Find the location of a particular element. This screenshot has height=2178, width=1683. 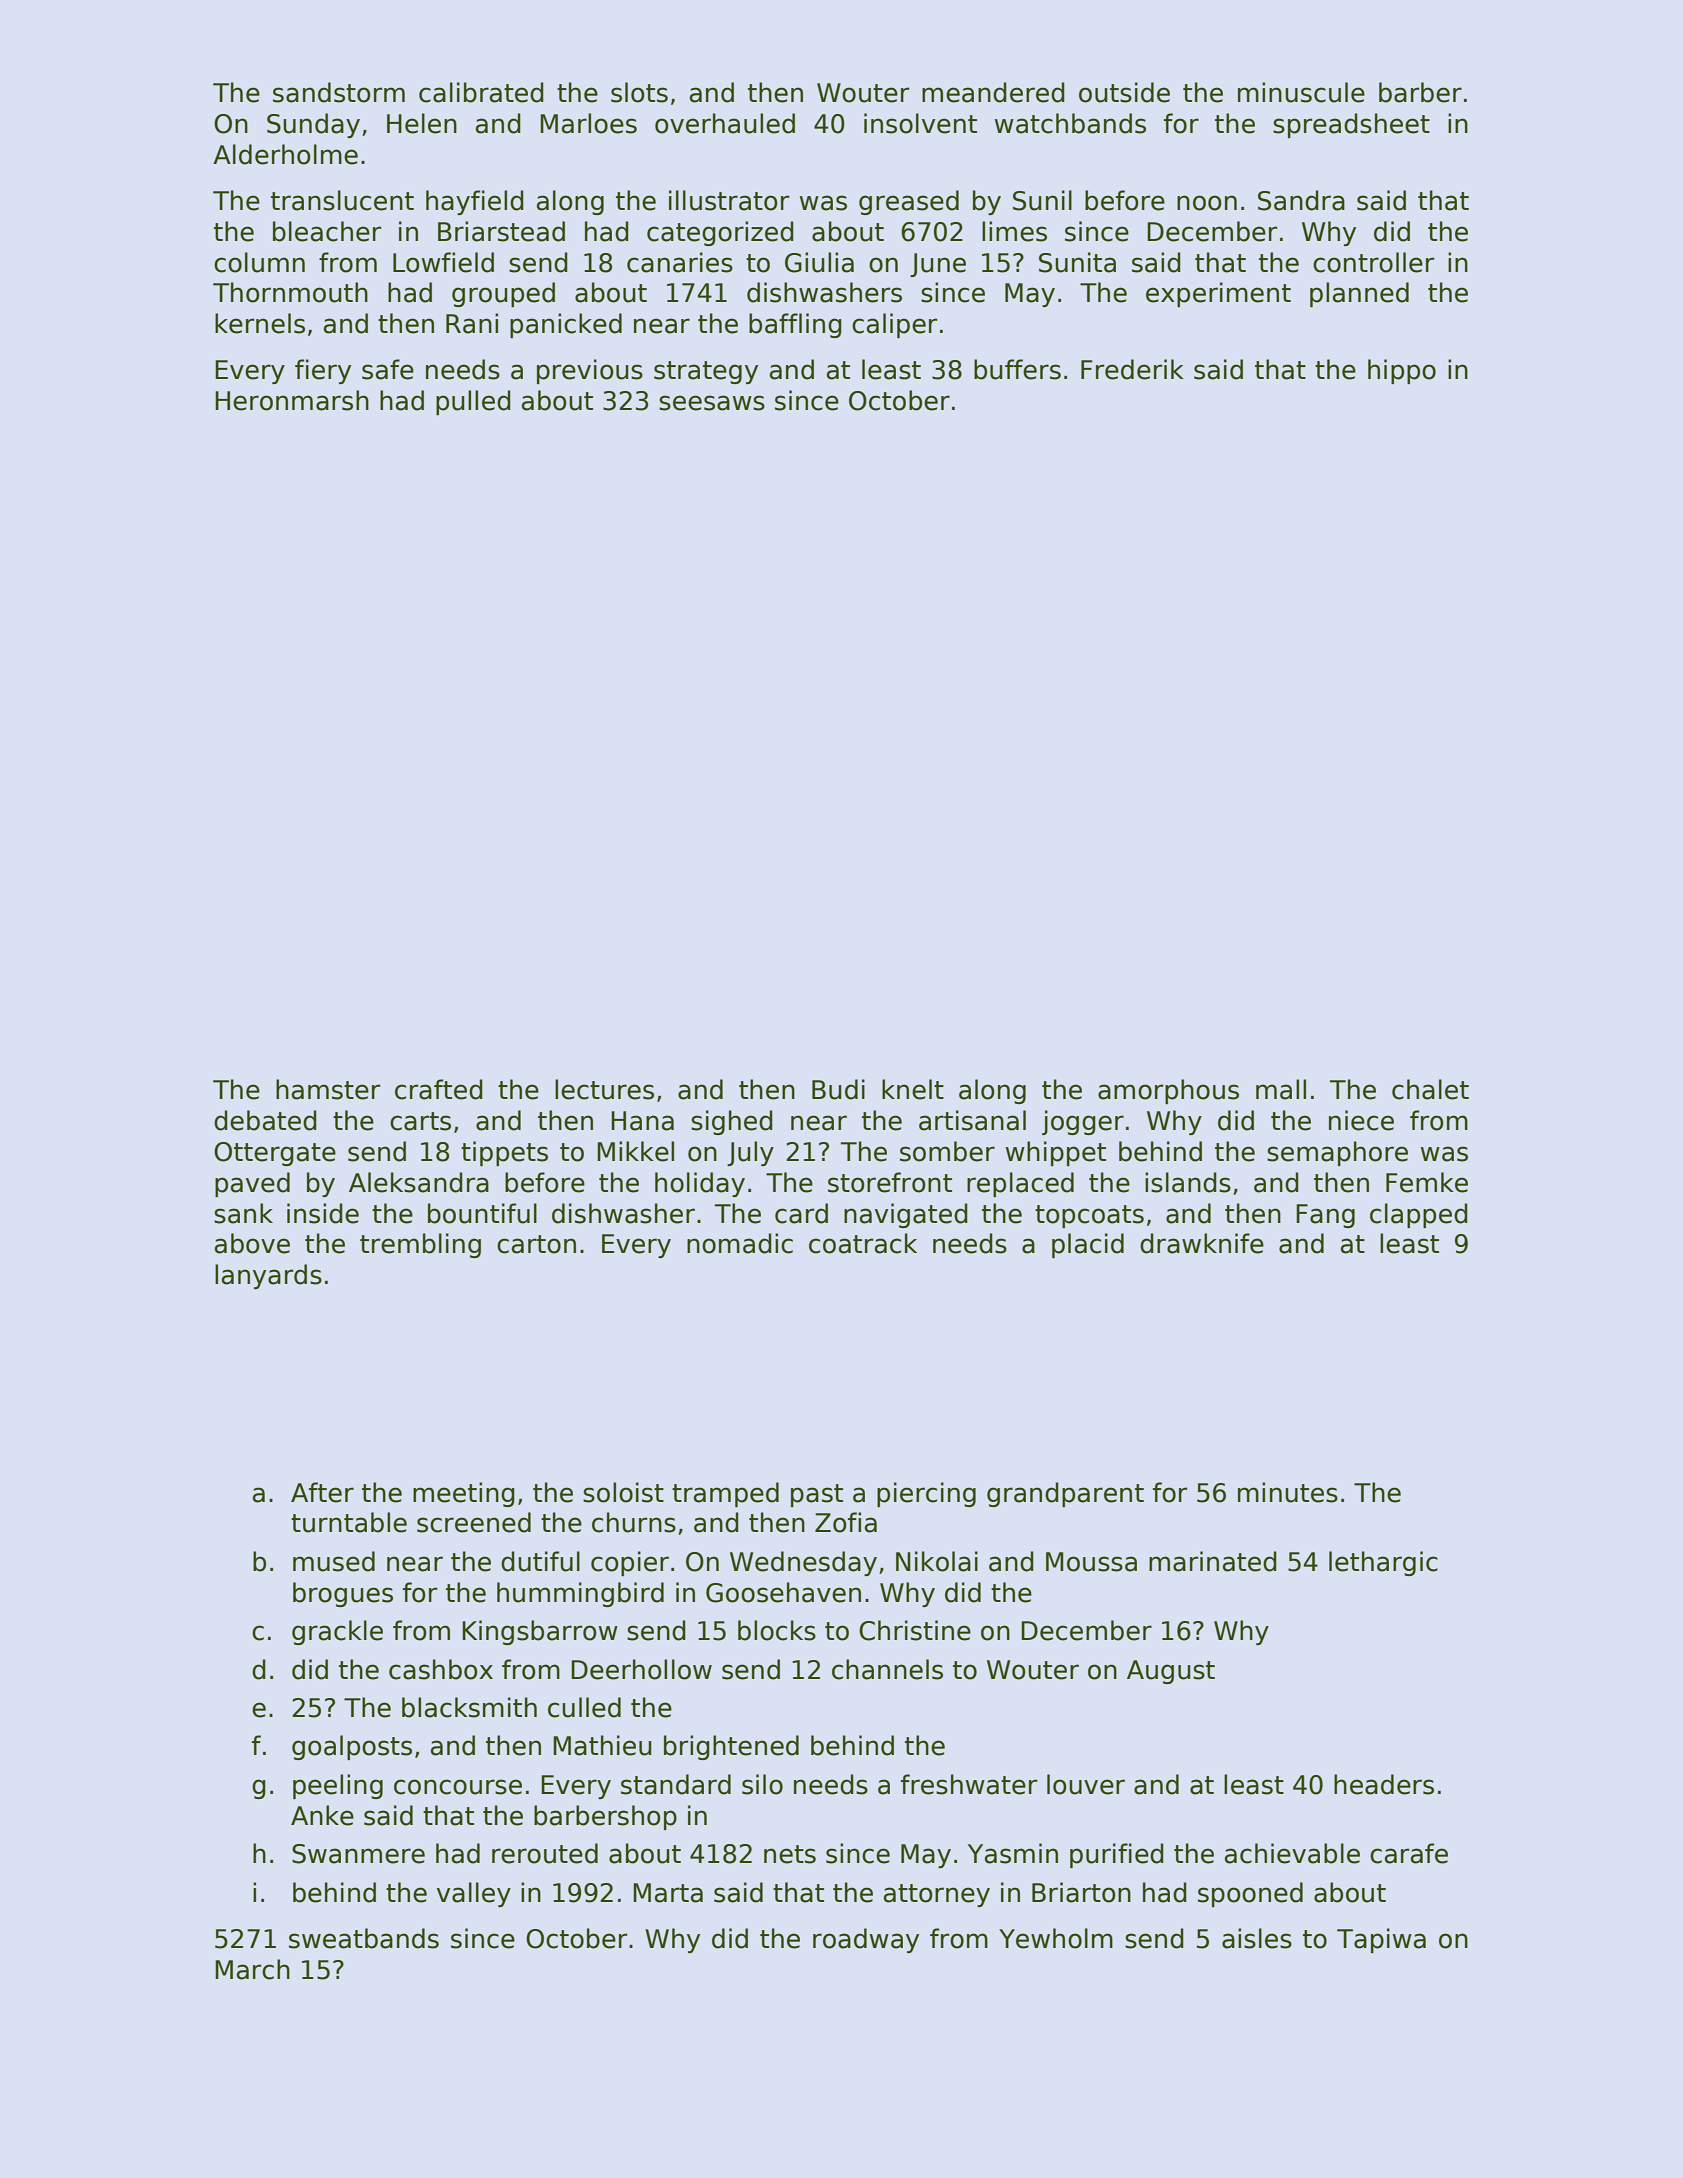

knelt is located at coordinates (913, 1089).
